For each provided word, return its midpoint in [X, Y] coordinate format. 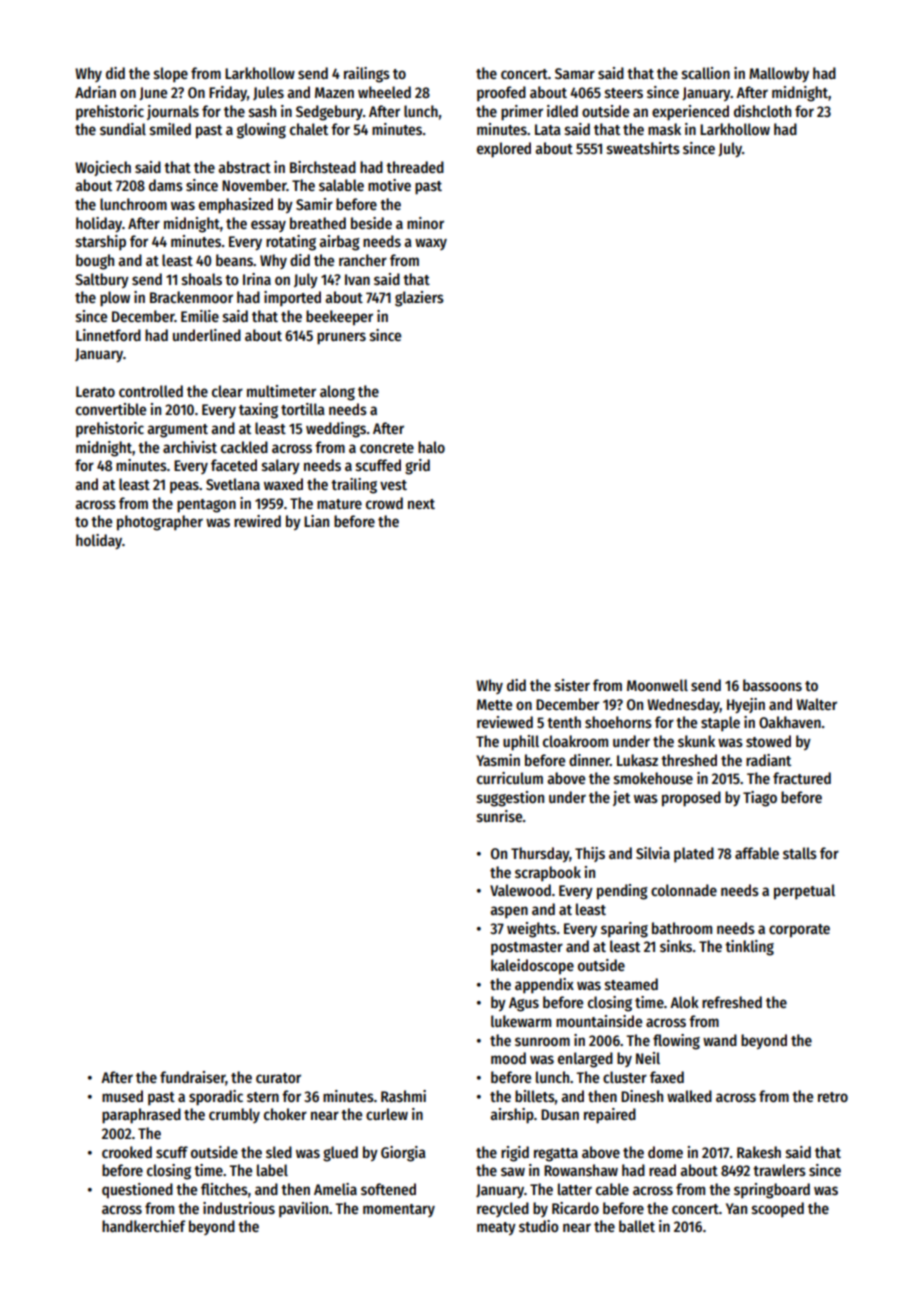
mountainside [599, 1021]
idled [562, 111]
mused [122, 1096]
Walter [816, 704]
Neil [648, 1058]
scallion [706, 73]
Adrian [95, 92]
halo [431, 447]
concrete [387, 448]
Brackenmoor [191, 297]
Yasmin [498, 760]
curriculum [510, 778]
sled [279, 1152]
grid [417, 467]
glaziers [419, 299]
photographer [160, 523]
